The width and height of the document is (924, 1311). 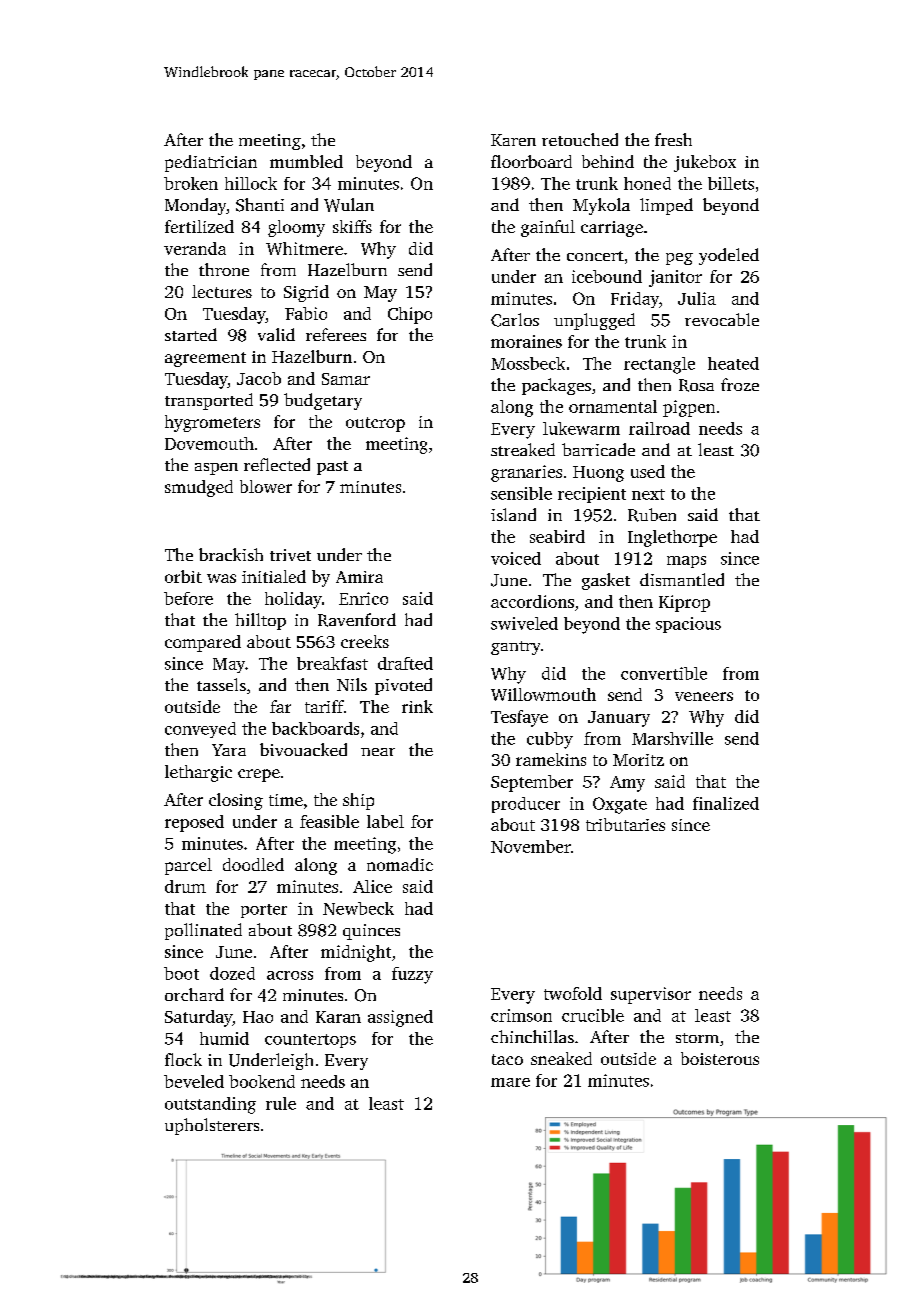 I want to click on yodeled, so click(x=729, y=256).
